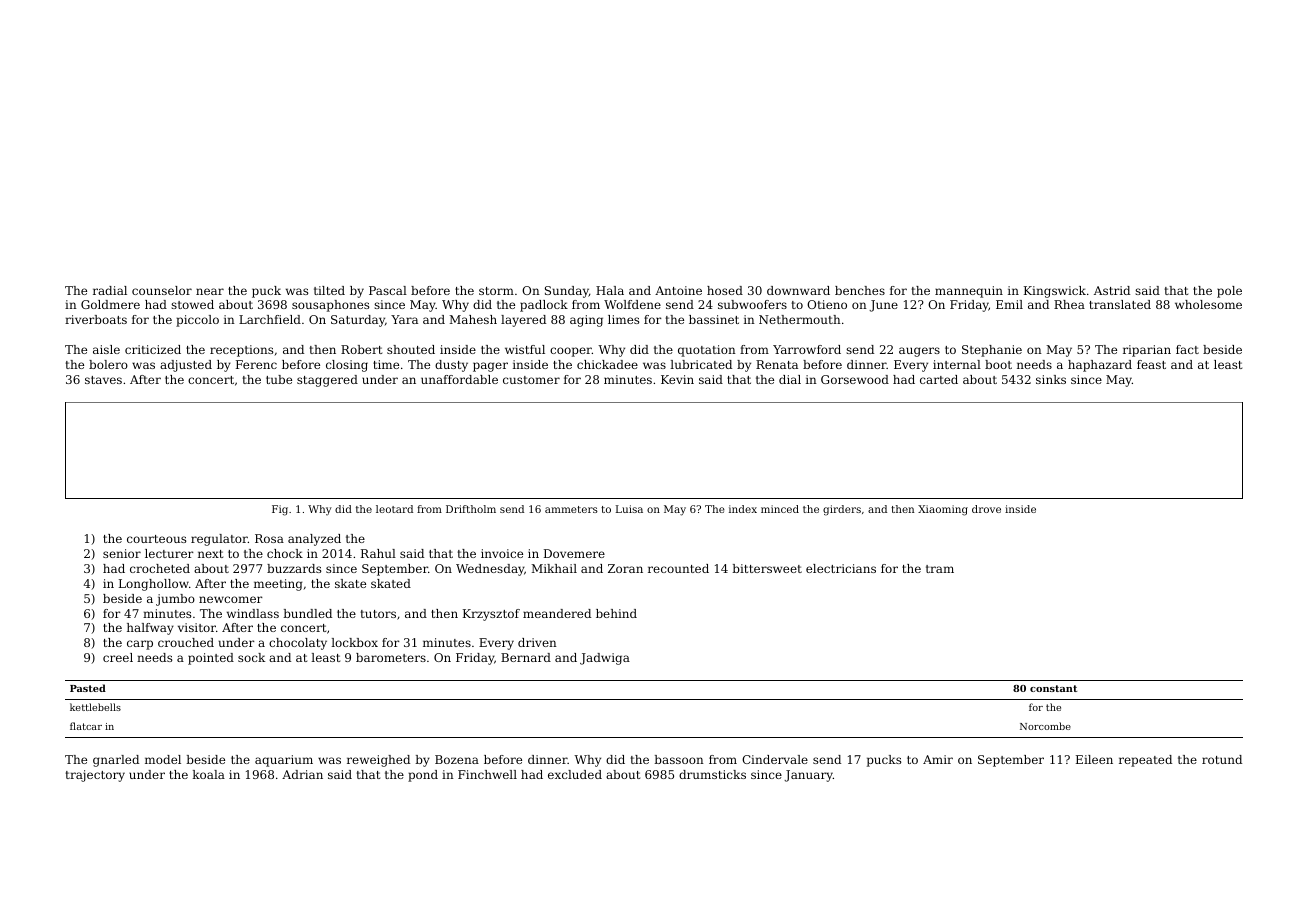 This image has width=1308, height=924. I want to click on customer, so click(531, 380).
